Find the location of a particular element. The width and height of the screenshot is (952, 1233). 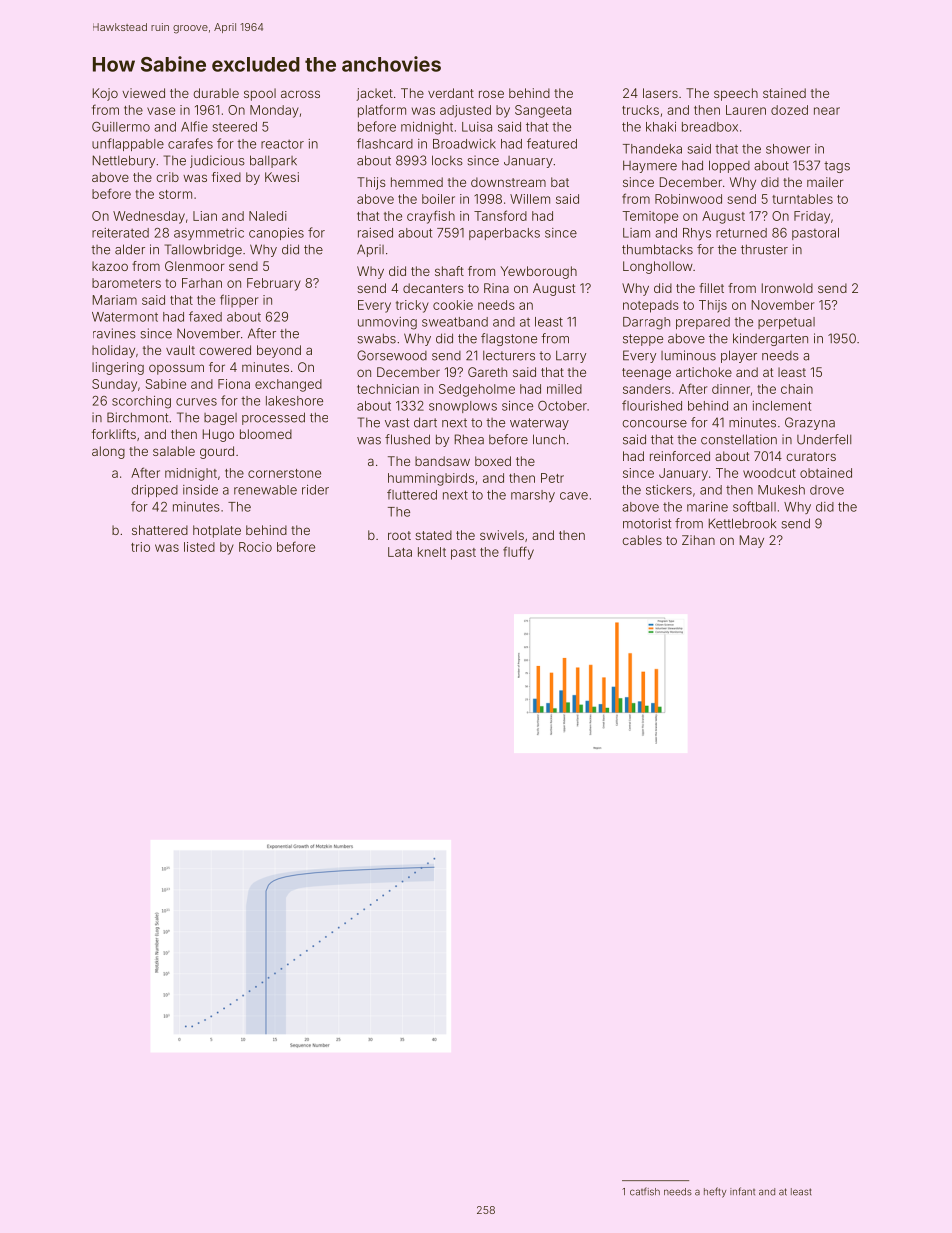

knelt is located at coordinates (432, 552).
